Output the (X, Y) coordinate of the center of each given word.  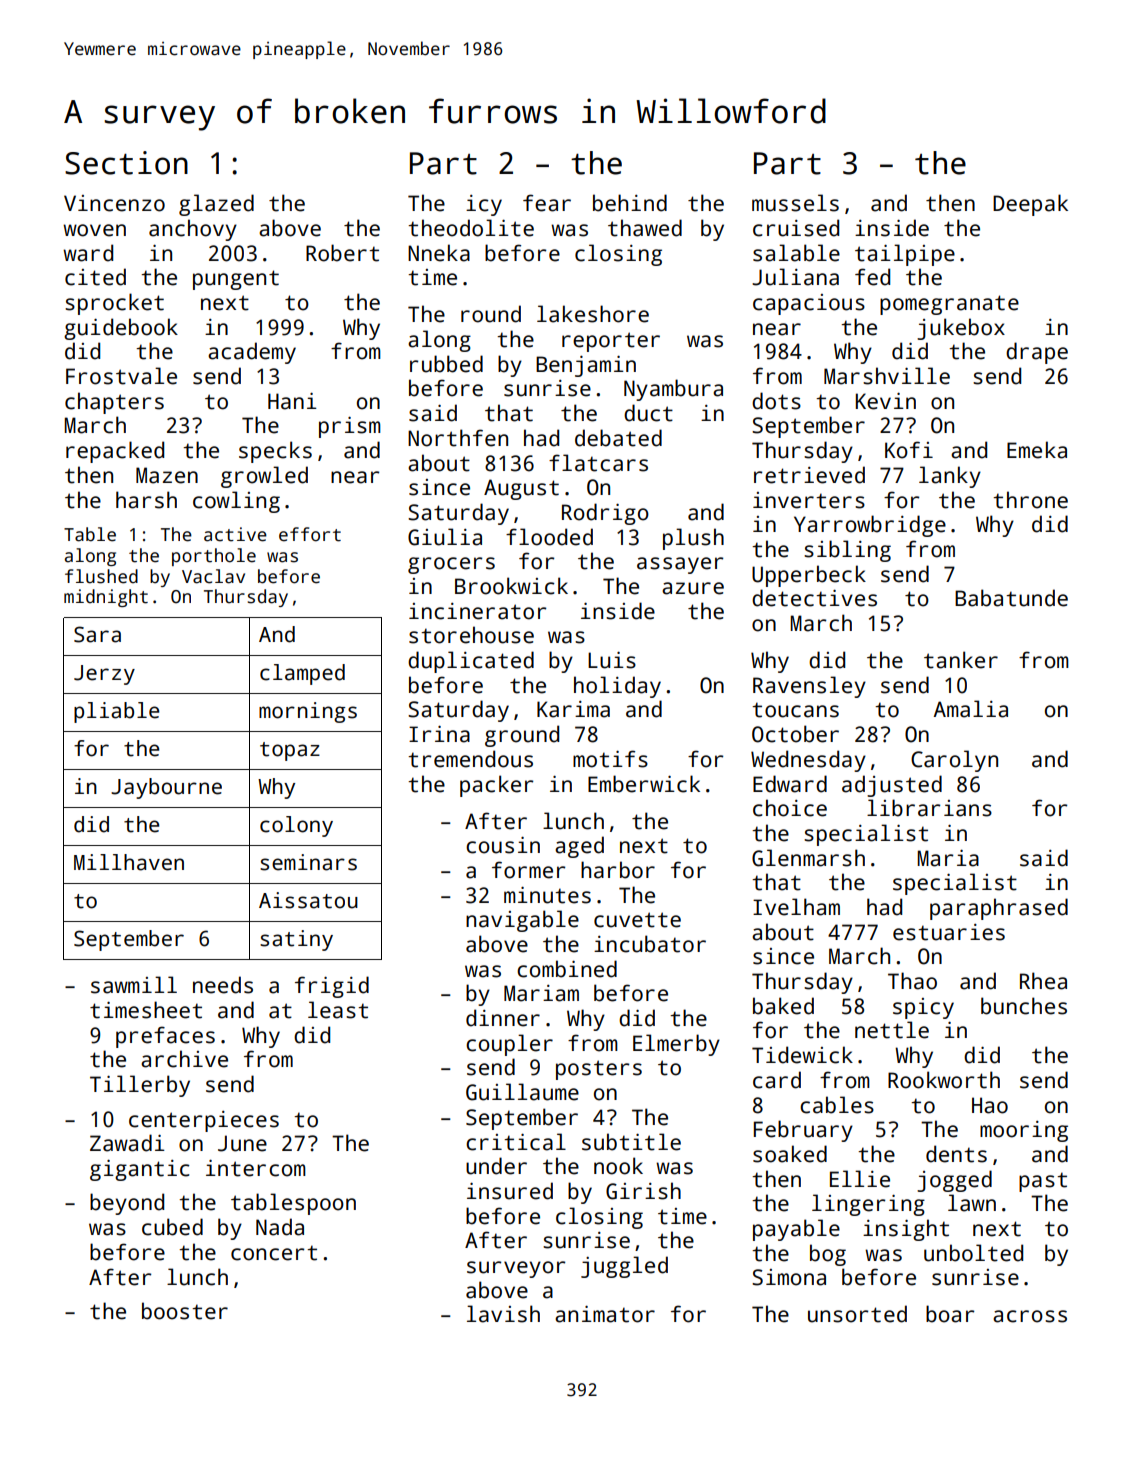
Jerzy (104, 675)
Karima (573, 709)
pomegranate (949, 305)
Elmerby (676, 1045)
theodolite (471, 228)
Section (126, 163)
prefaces (165, 1037)
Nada (280, 1227)
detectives (814, 598)
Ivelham (796, 907)
